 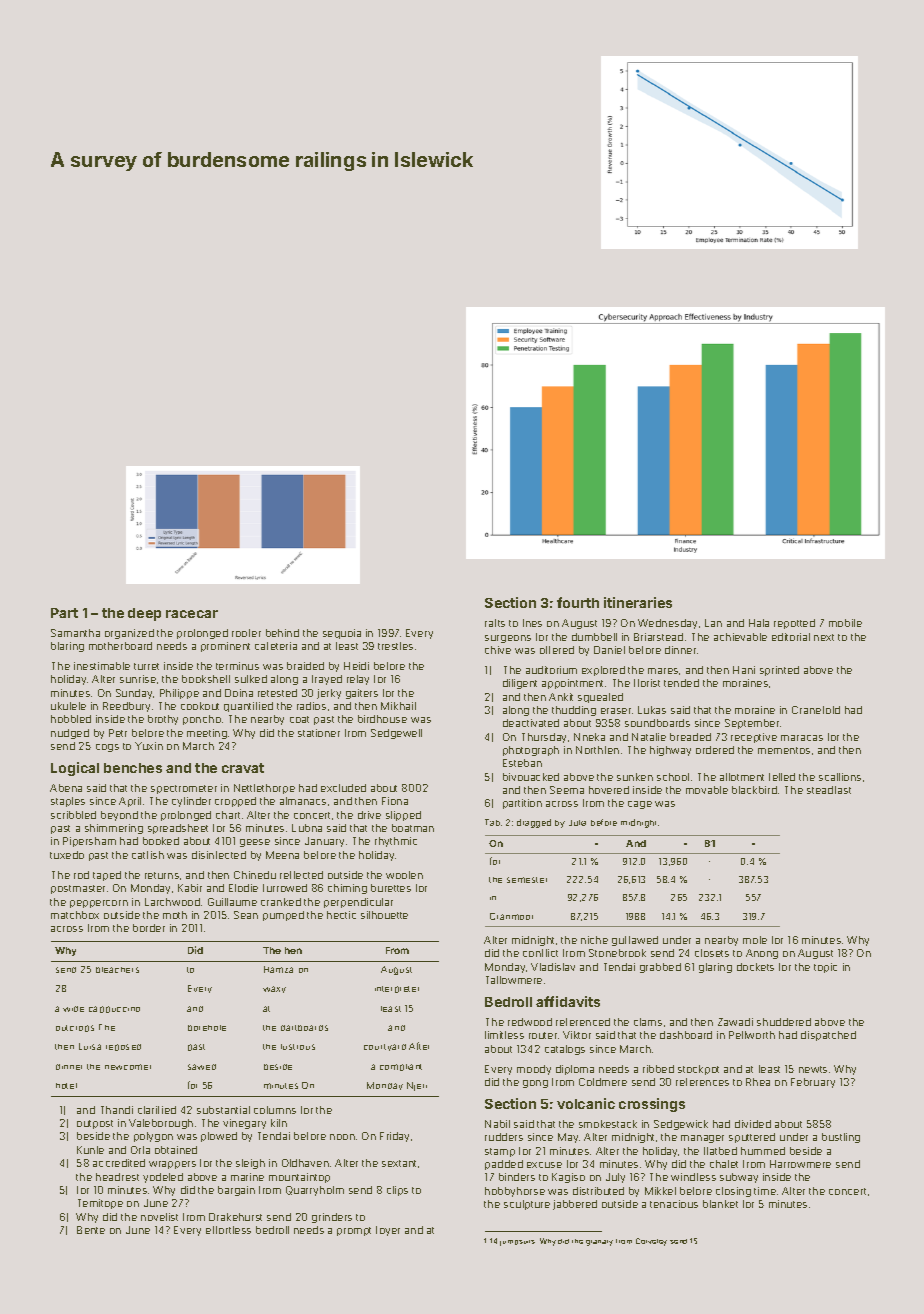 I want to click on Heidi, so click(x=356, y=666).
